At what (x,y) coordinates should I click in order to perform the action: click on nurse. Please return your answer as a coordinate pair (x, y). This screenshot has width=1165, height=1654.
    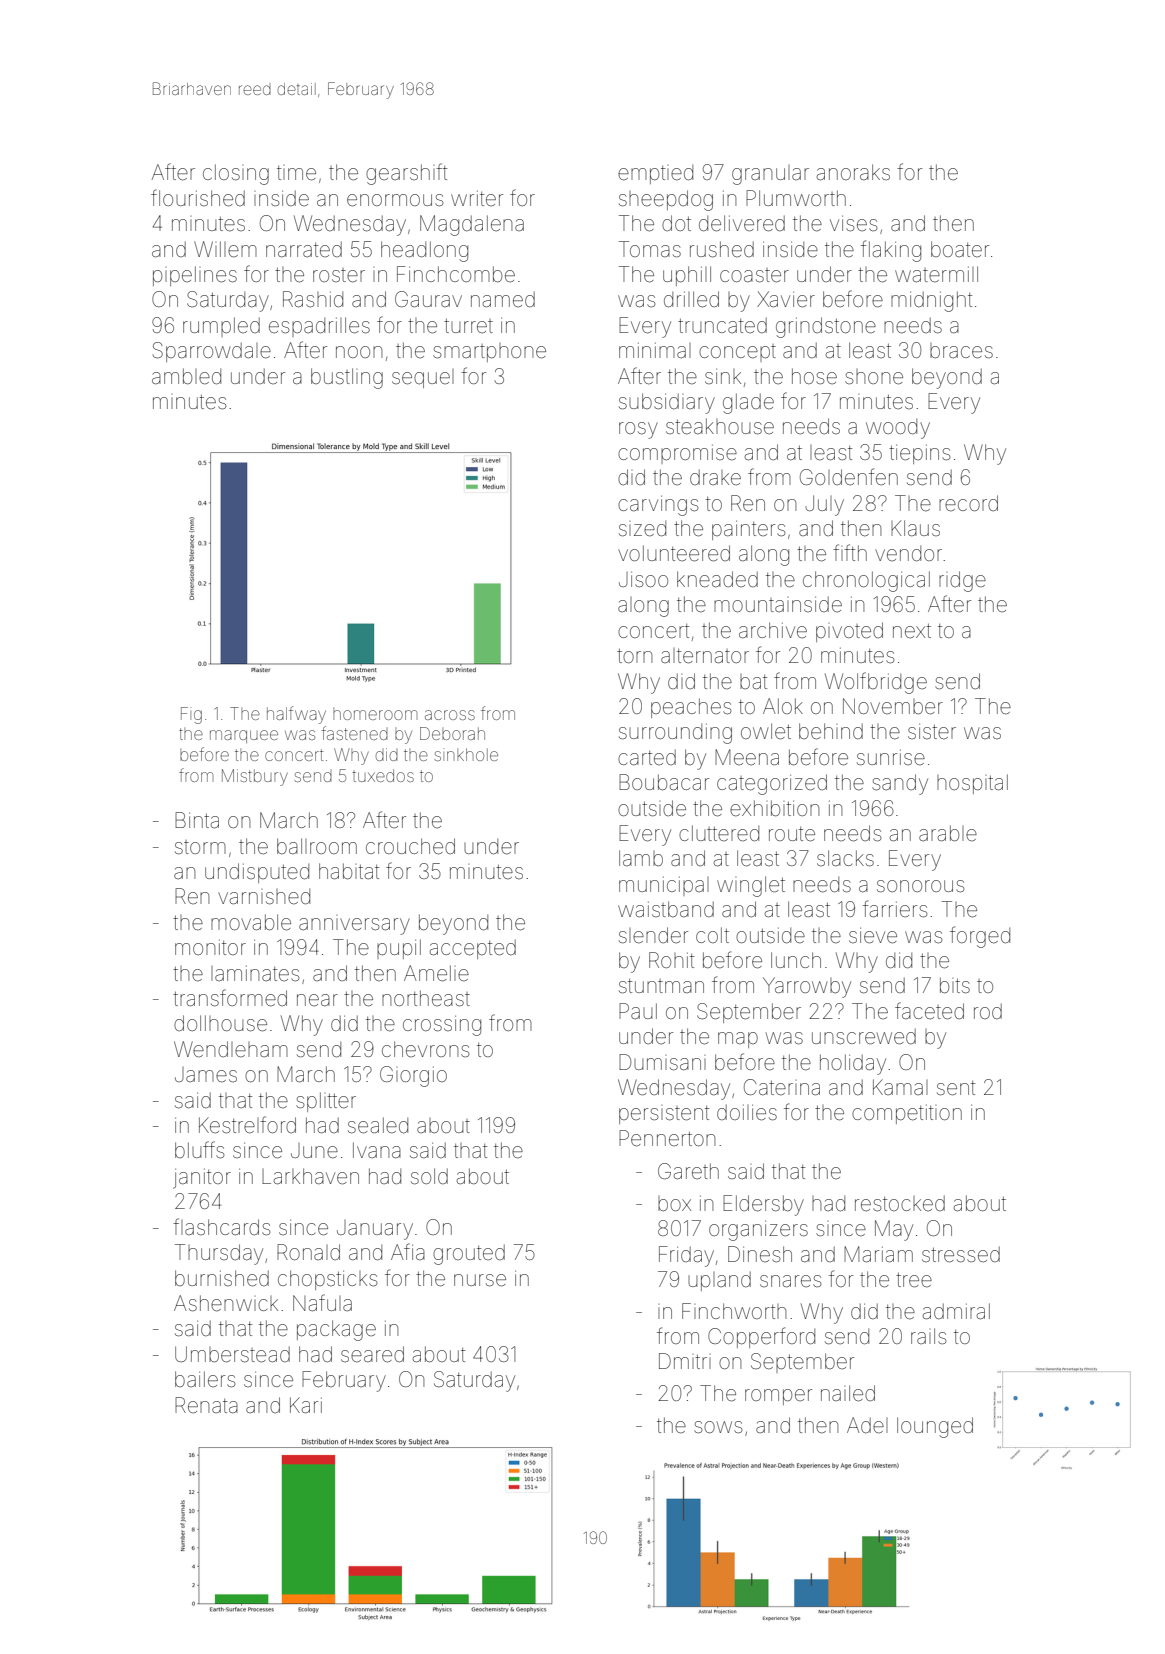
    Looking at the image, I should click on (480, 1280).
